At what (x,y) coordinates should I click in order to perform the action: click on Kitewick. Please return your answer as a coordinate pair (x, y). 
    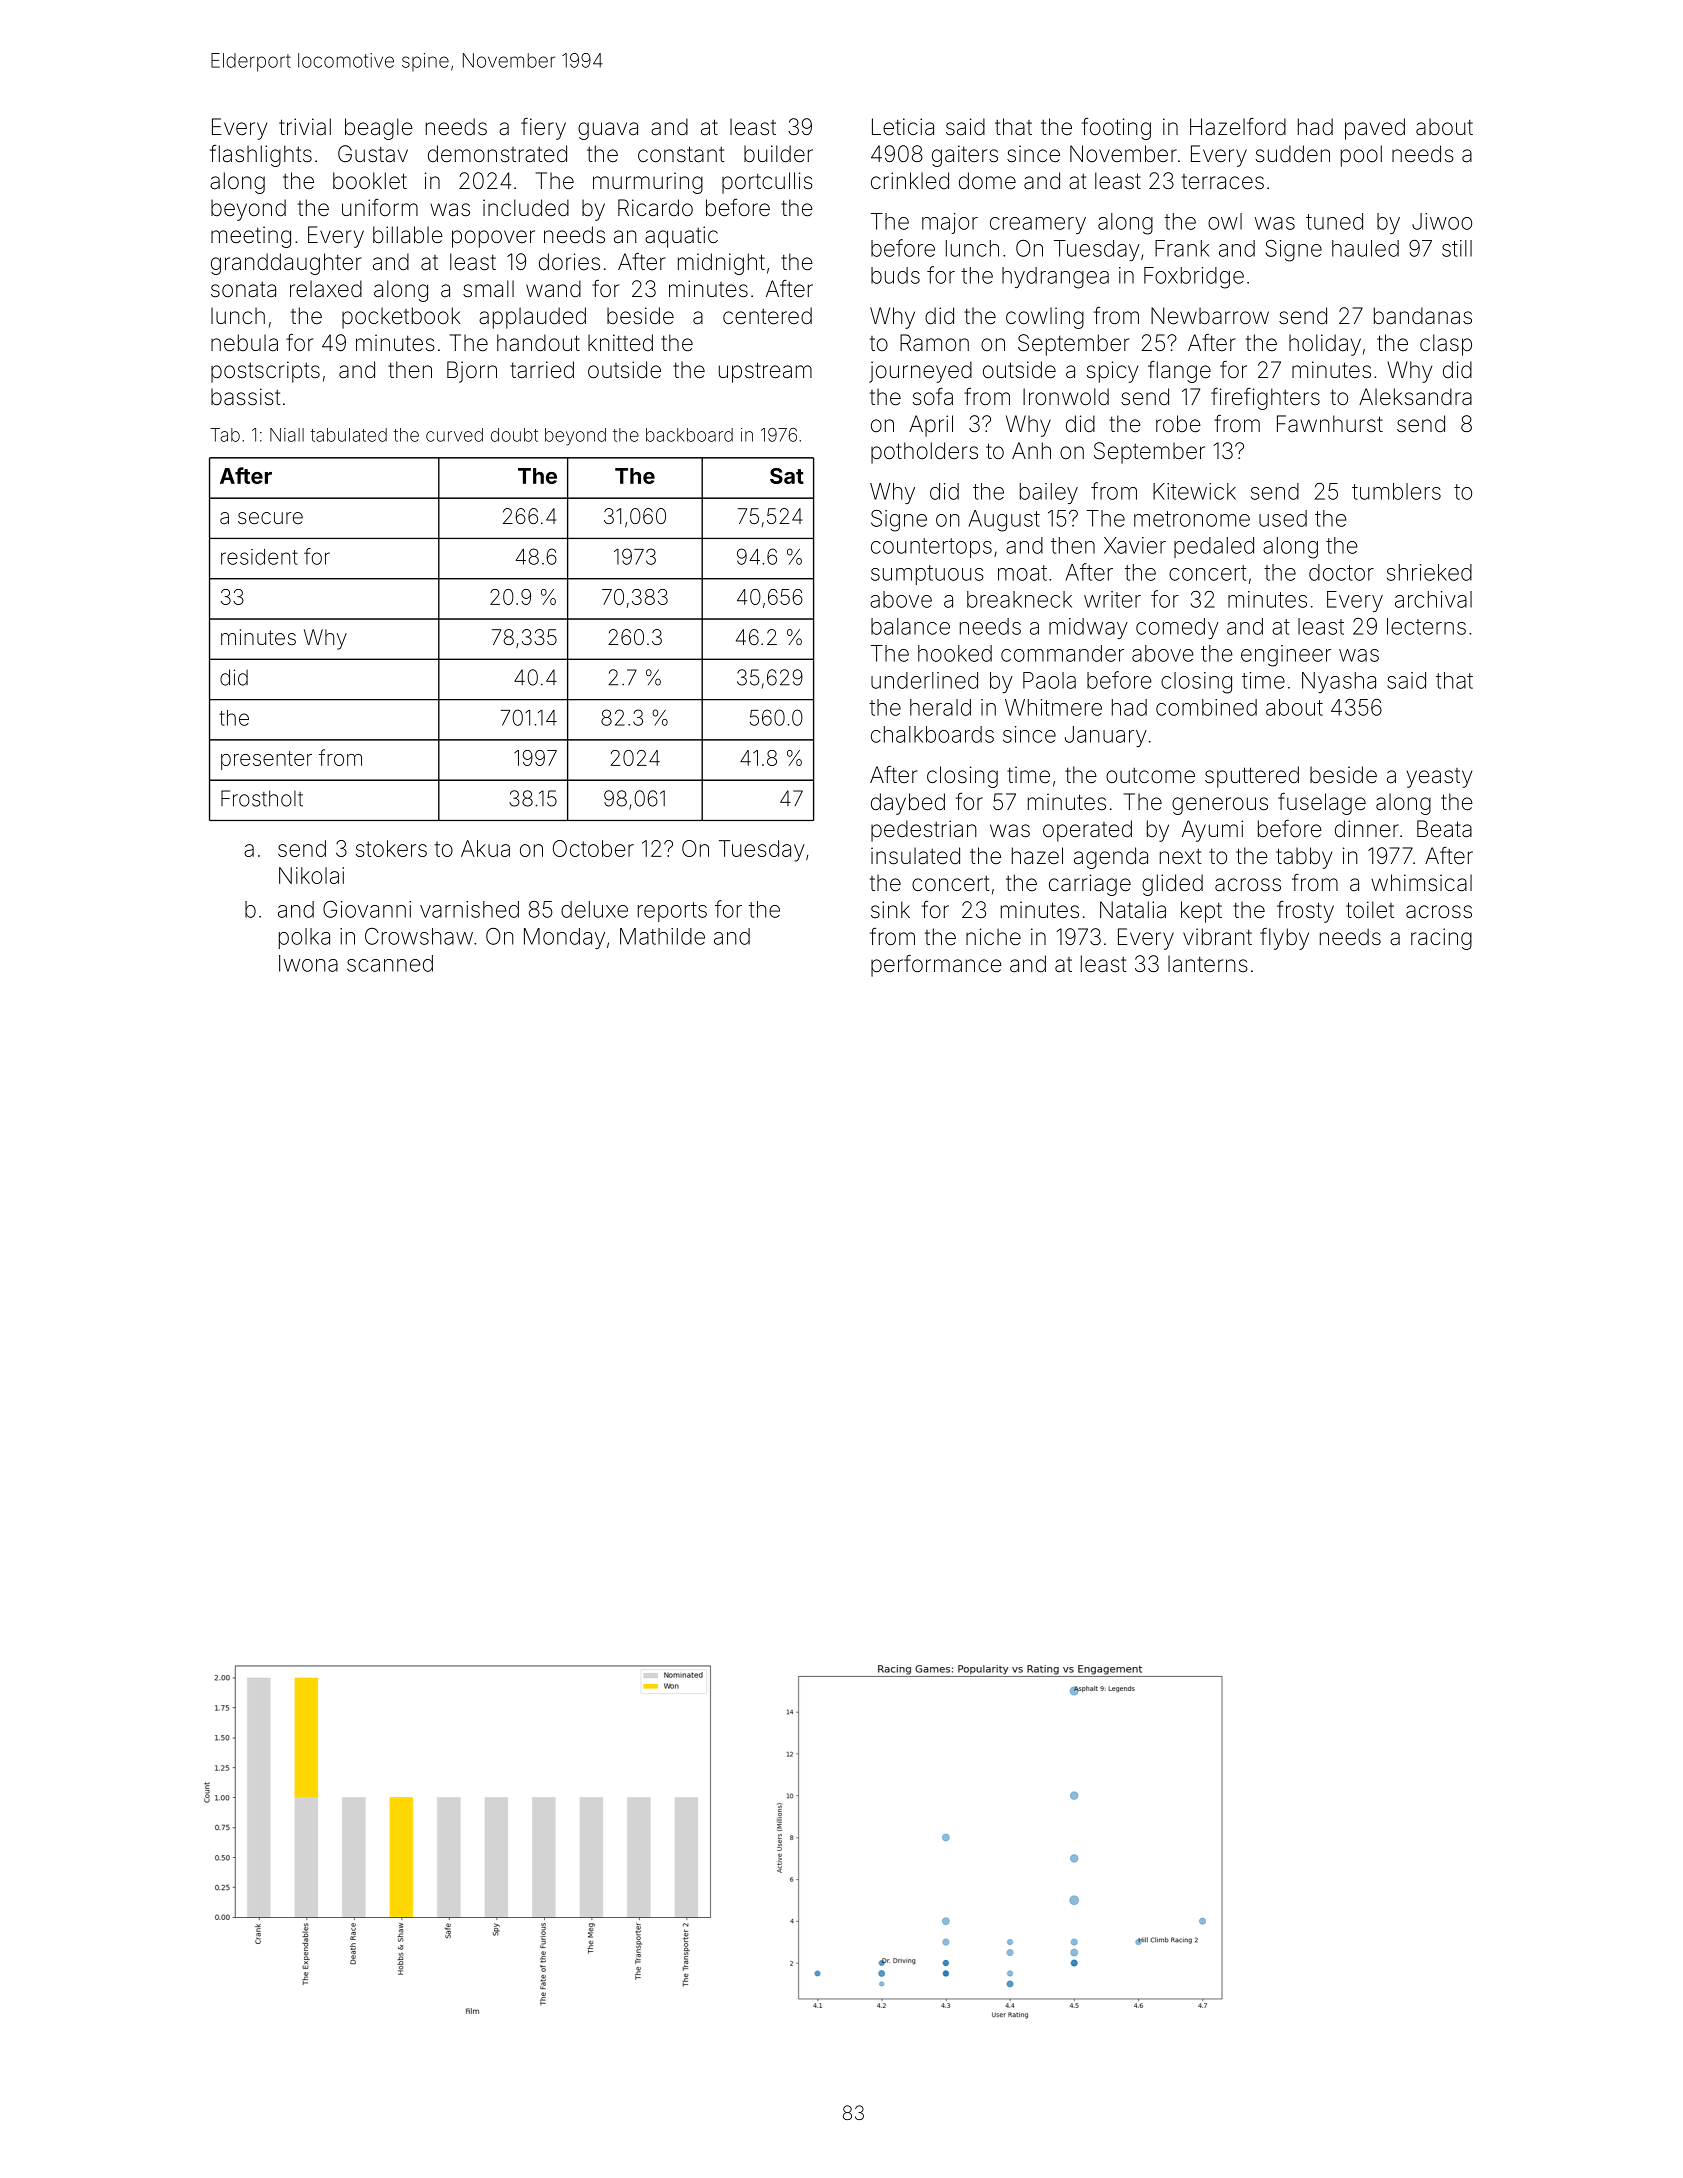
    Looking at the image, I should click on (1194, 491).
